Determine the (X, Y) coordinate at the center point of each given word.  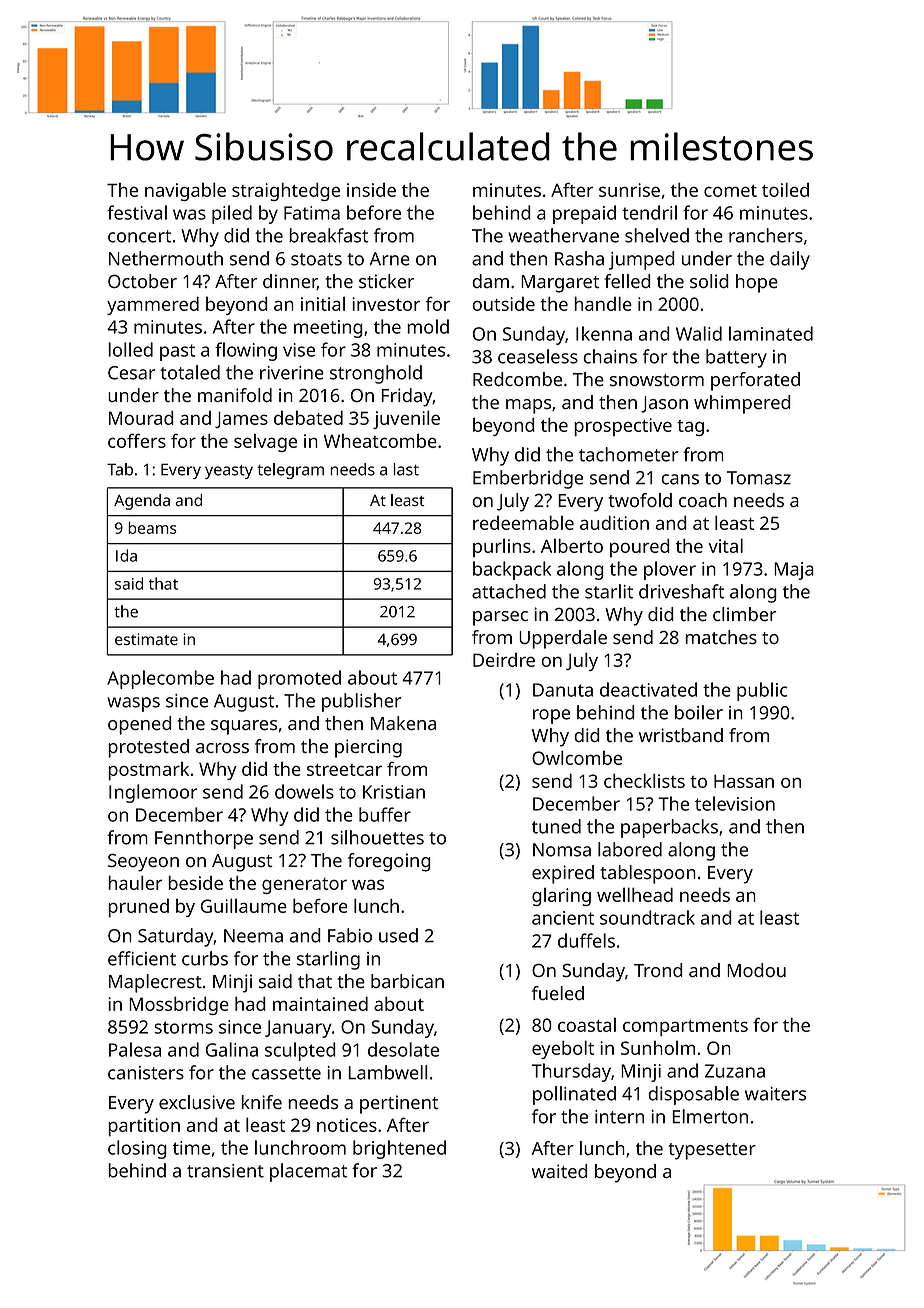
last (406, 469)
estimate (146, 639)
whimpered (742, 404)
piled (232, 214)
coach (703, 500)
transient (225, 1171)
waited (560, 1171)
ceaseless (538, 356)
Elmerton (710, 1116)
